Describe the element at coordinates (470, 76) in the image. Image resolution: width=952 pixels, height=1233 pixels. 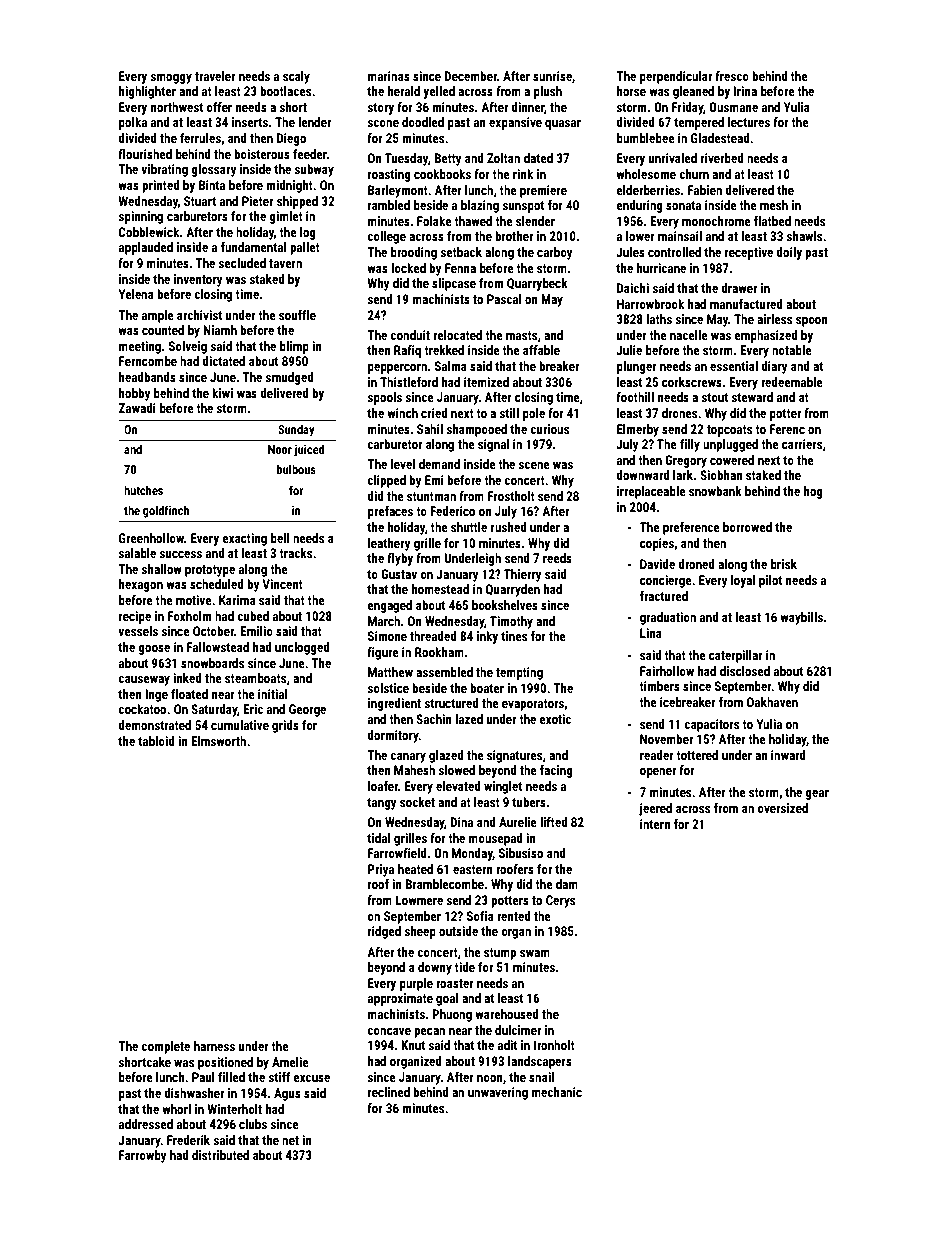
I see `December` at that location.
